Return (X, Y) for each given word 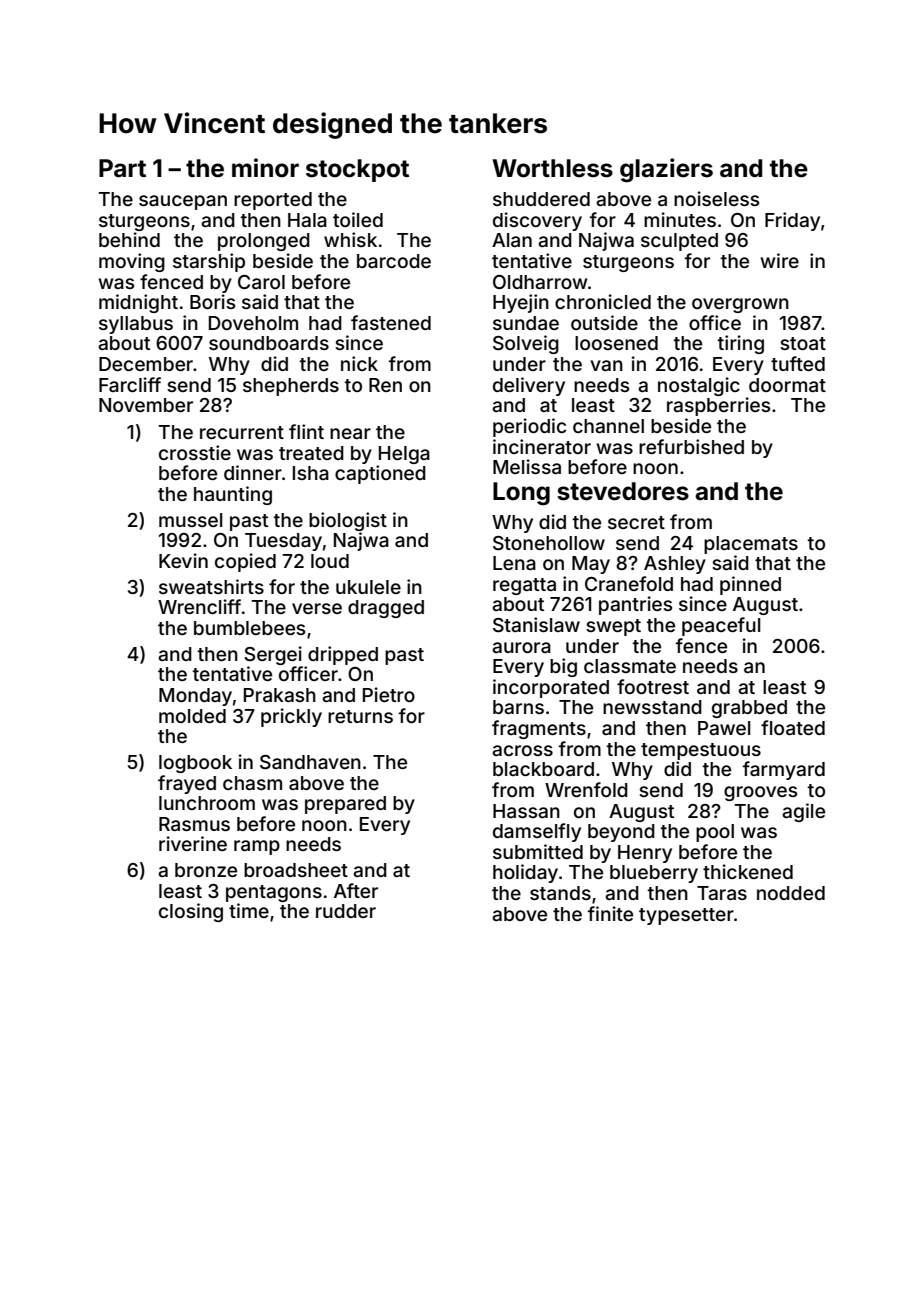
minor (265, 168)
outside (604, 322)
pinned (750, 585)
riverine (193, 843)
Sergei (273, 655)
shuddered (541, 199)
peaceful (721, 626)
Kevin (183, 560)
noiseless (716, 198)
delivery (529, 386)
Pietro (389, 694)
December (146, 364)
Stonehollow (549, 543)
